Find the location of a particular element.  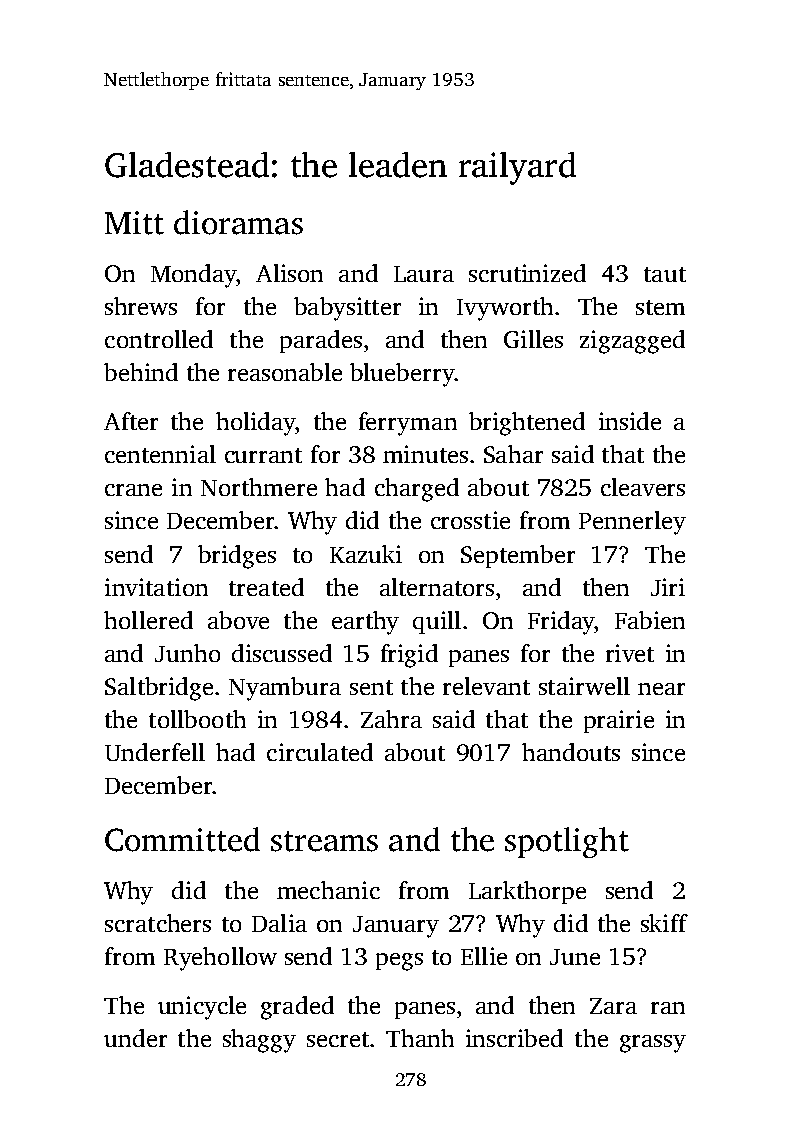

Kazuki is located at coordinates (366, 554).
